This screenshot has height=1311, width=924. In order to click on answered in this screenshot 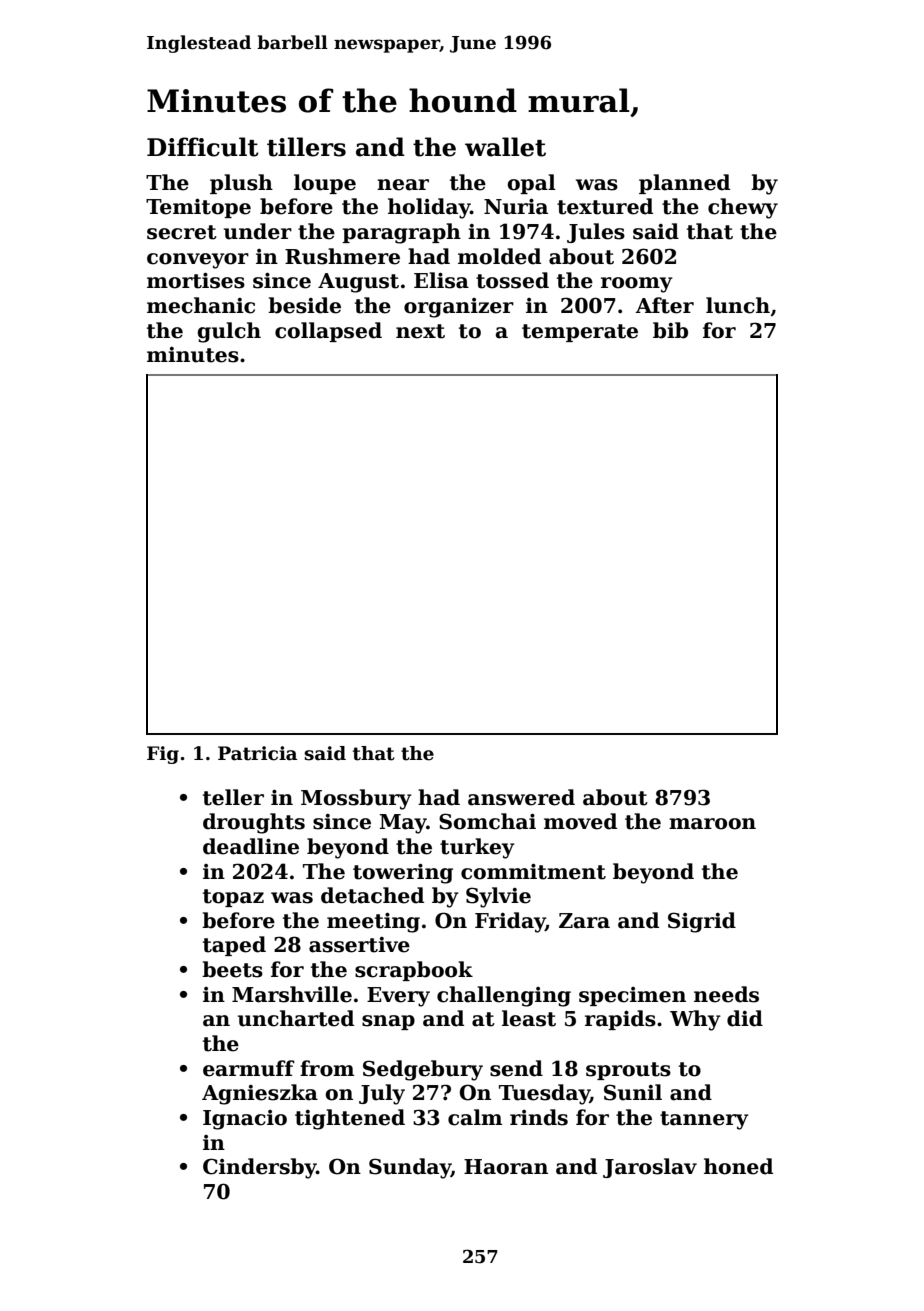, I will do `click(521, 797)`.
